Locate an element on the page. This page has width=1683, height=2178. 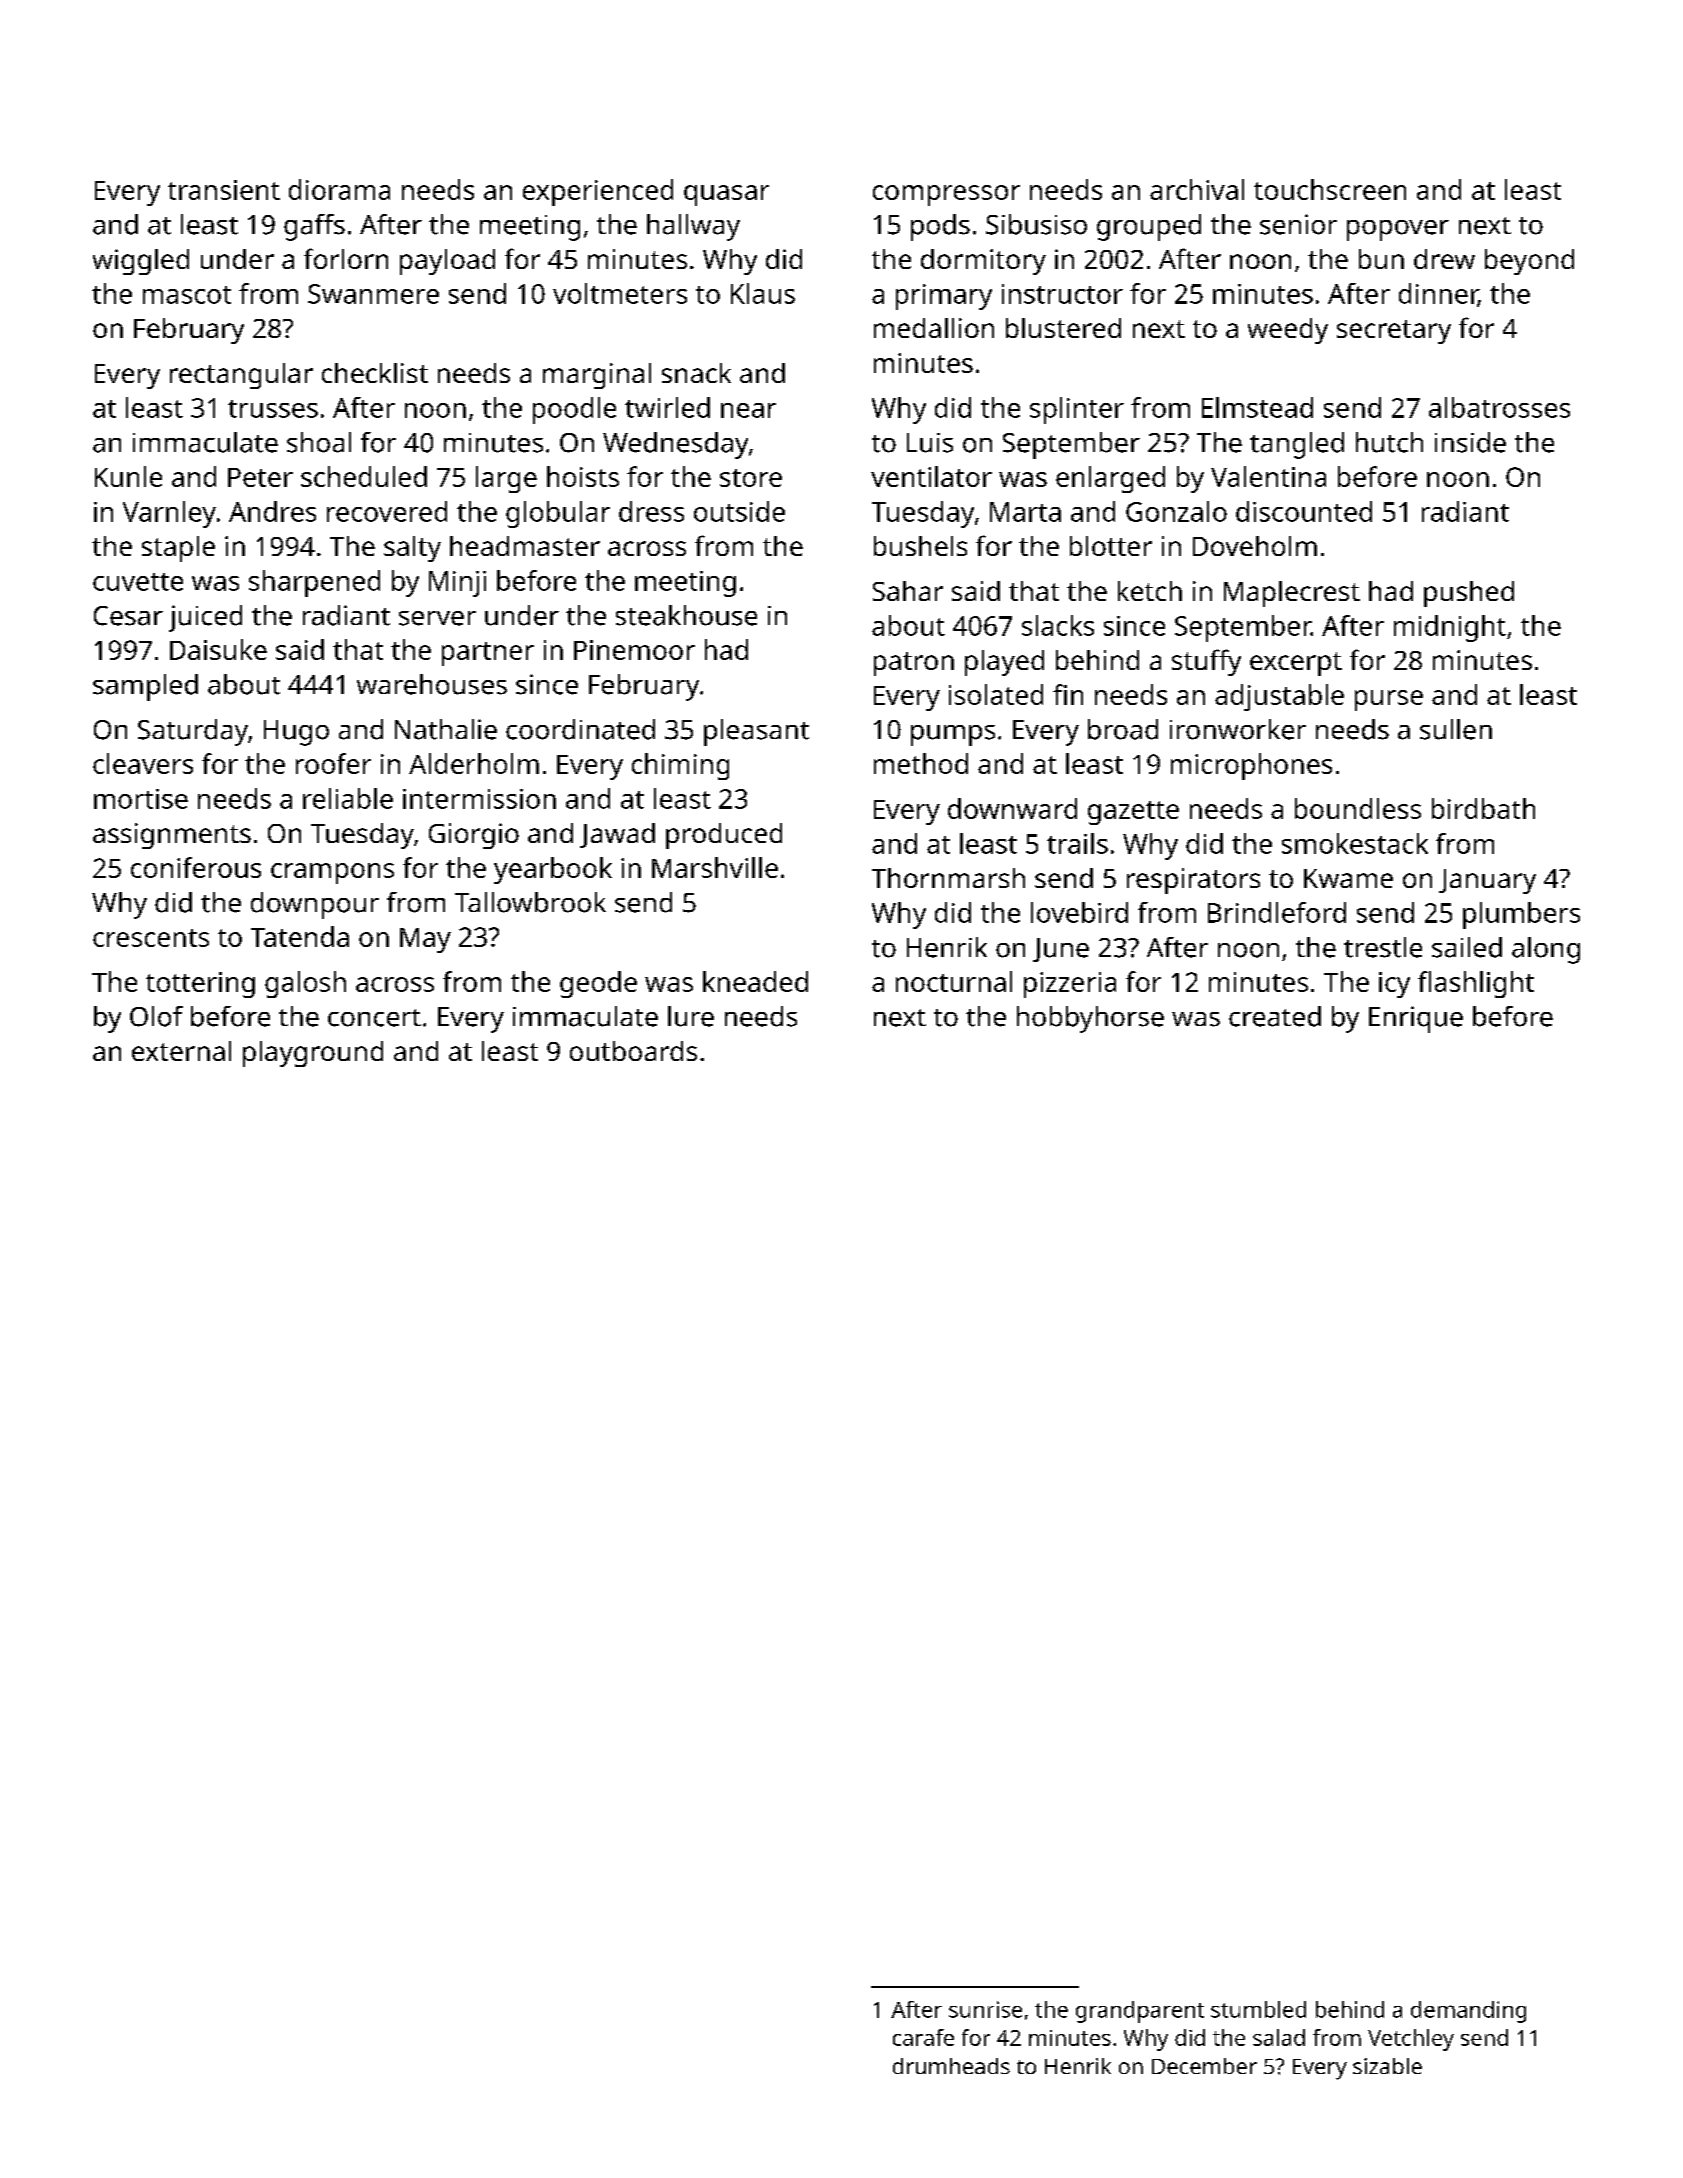
created is located at coordinates (1275, 1016).
